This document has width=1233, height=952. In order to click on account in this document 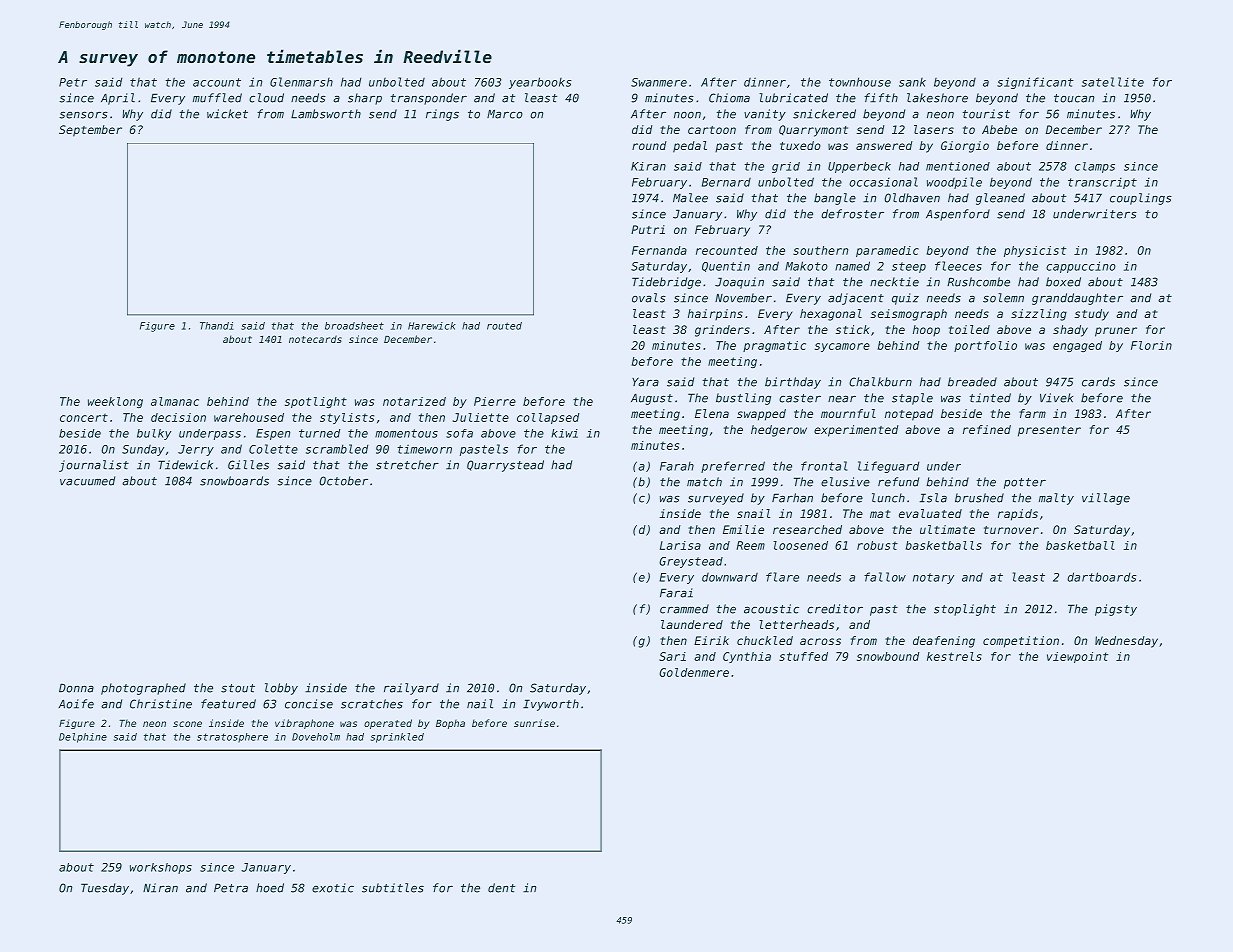, I will do `click(217, 82)`.
